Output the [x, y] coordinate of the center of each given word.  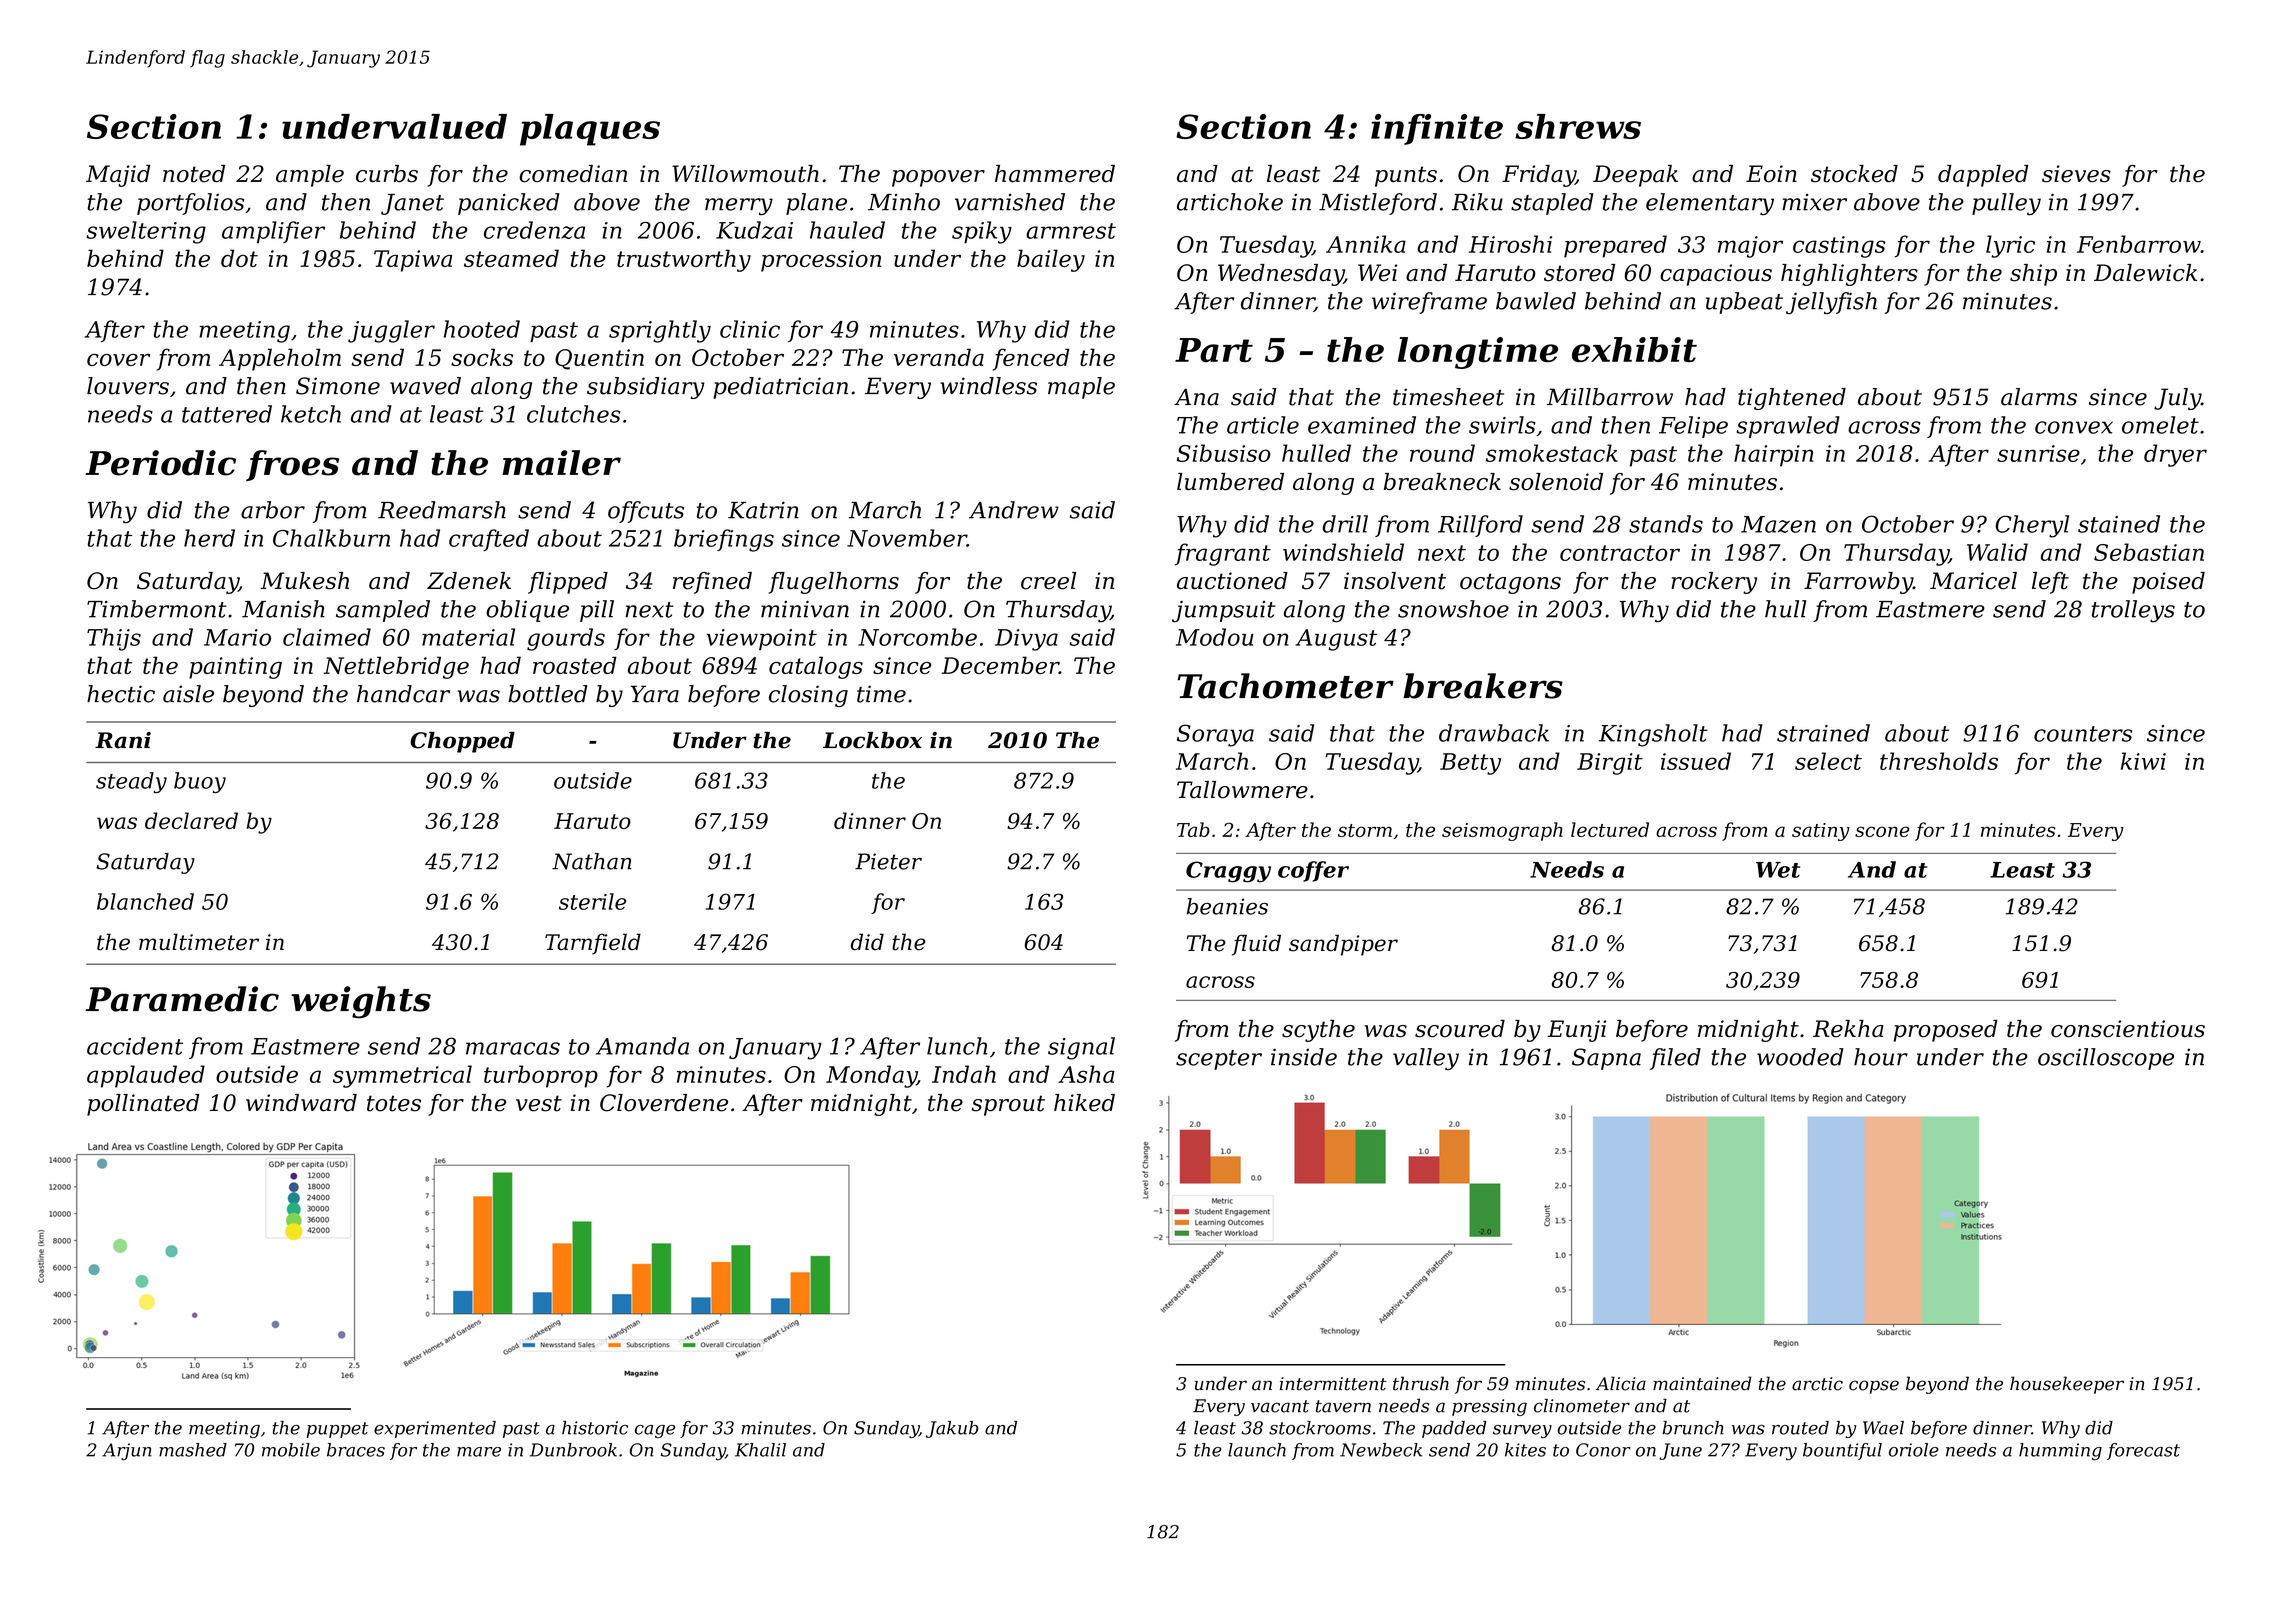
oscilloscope [2106, 1059]
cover [118, 360]
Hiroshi [1510, 244]
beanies [1227, 906]
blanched [145, 901]
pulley [2006, 204]
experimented [435, 1429]
